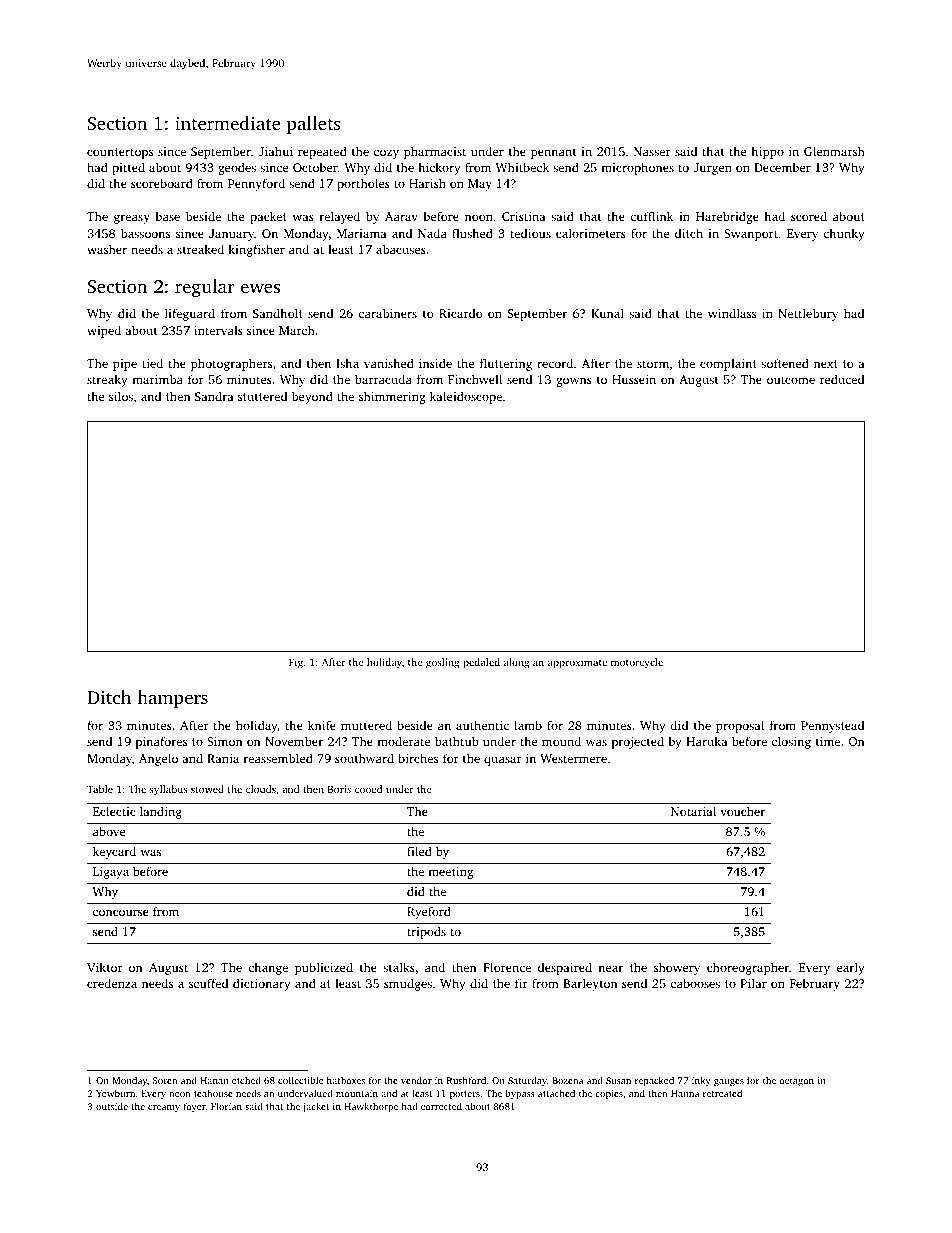 Image resolution: width=952 pixels, height=1233 pixels. Describe the element at coordinates (554, 153) in the screenshot. I see `pennant` at that location.
